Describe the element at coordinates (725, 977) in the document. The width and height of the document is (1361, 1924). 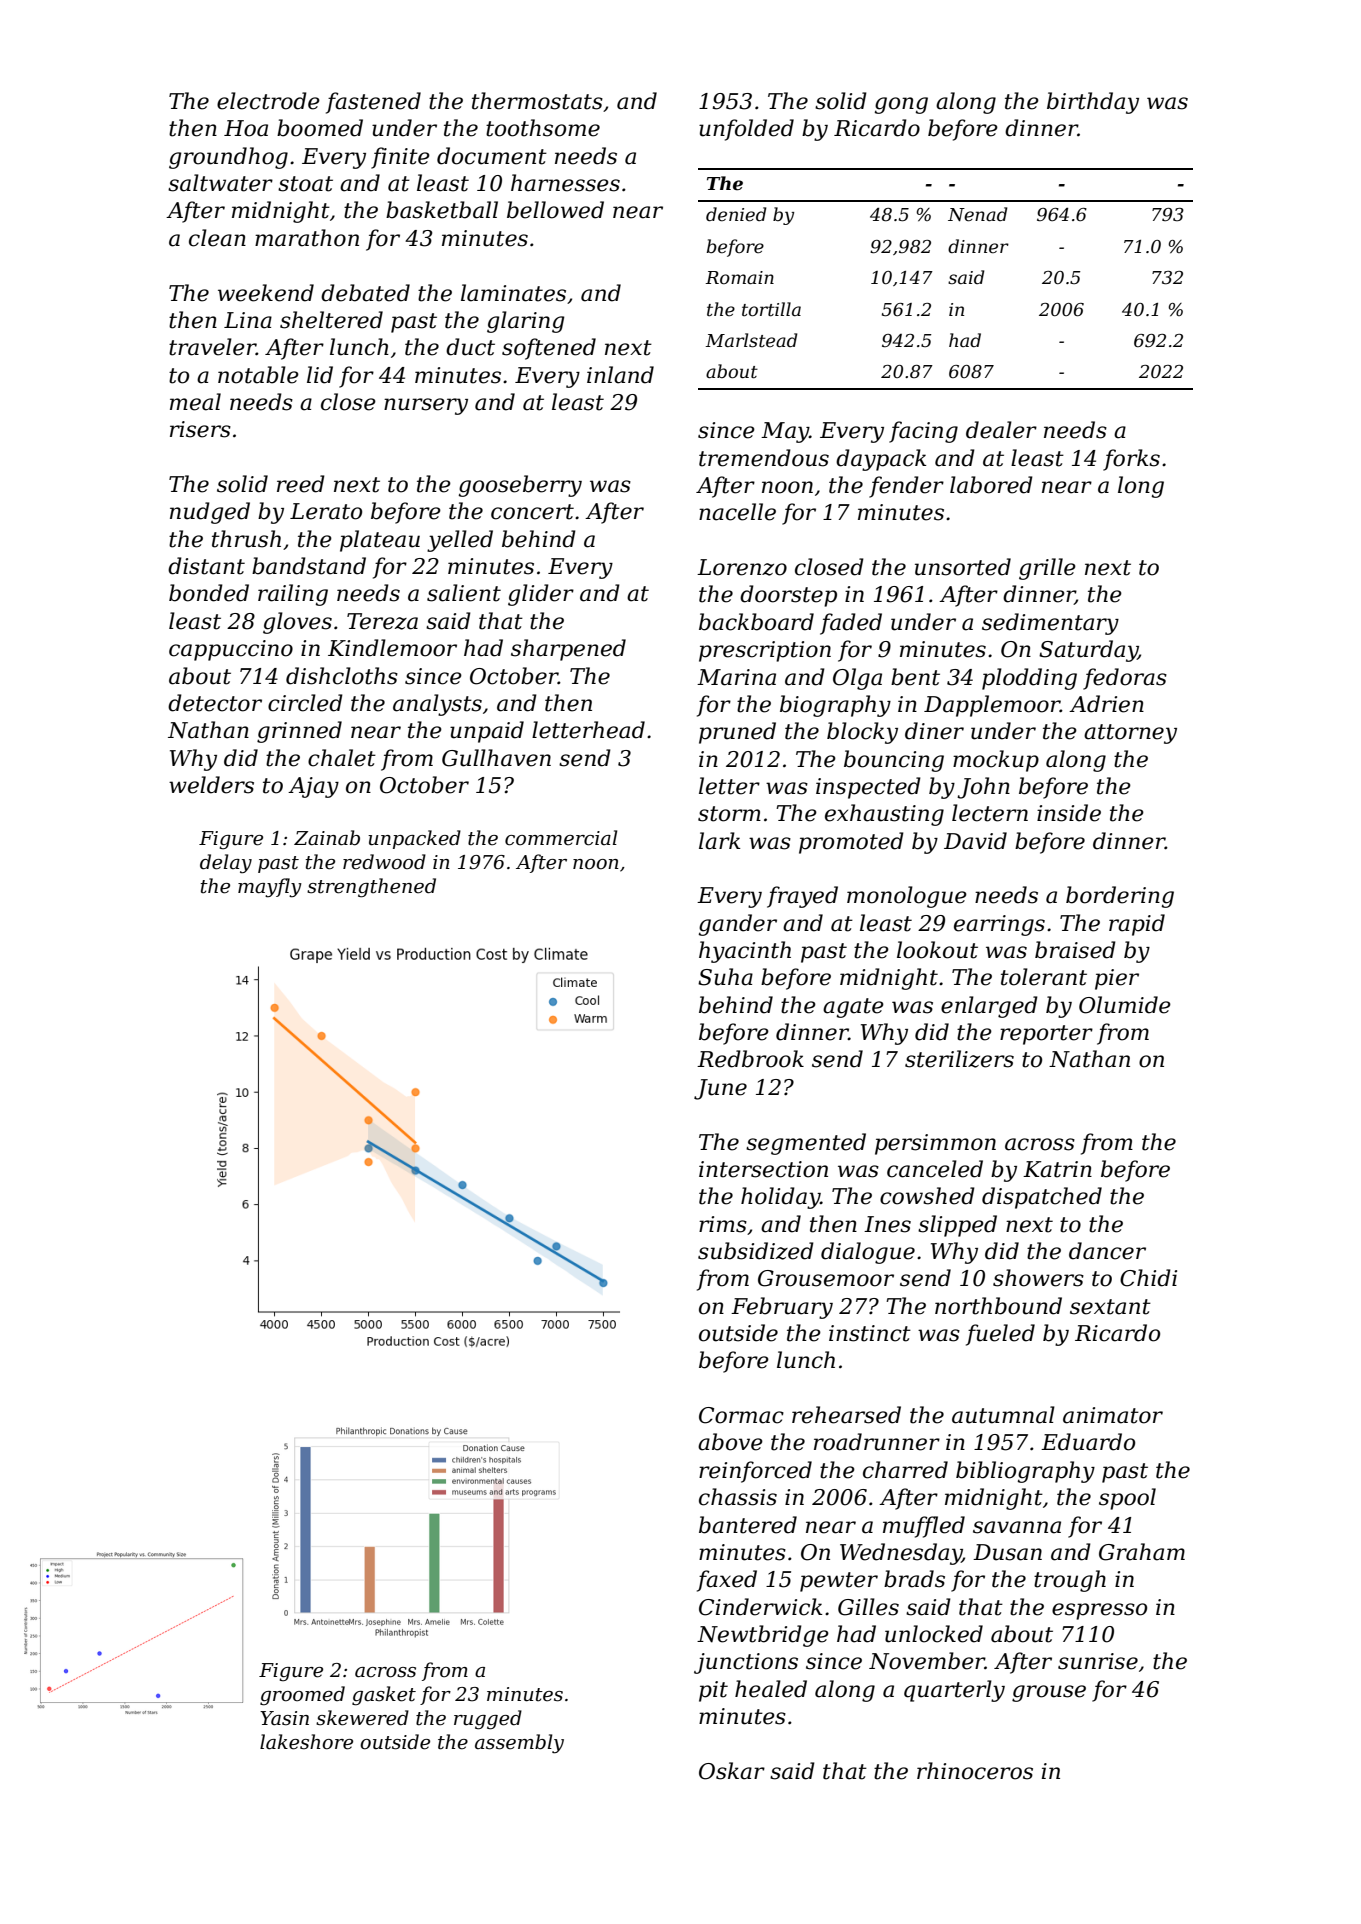
I see `Suha` at that location.
